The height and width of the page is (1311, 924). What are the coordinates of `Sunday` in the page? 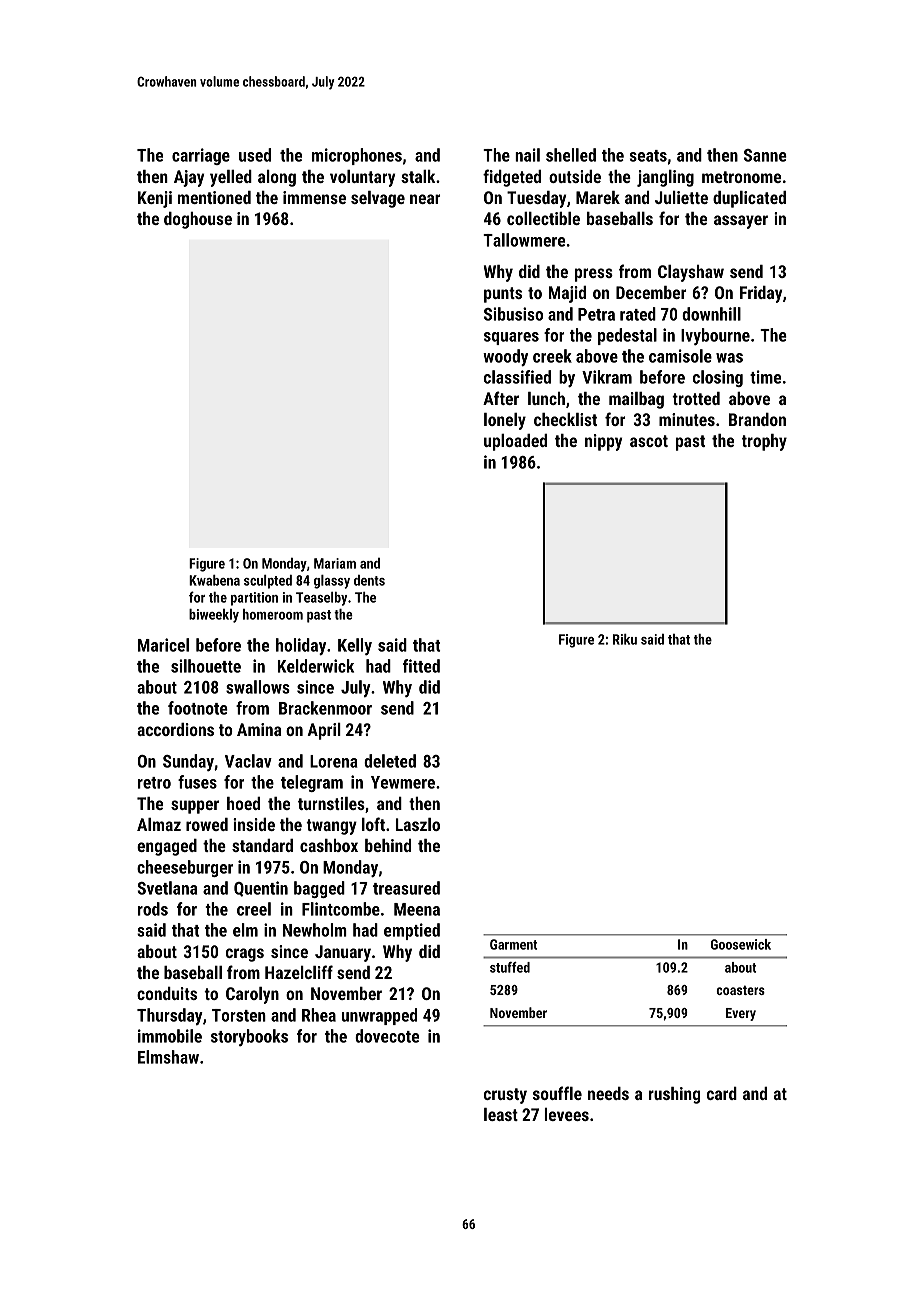 It's located at (188, 762).
